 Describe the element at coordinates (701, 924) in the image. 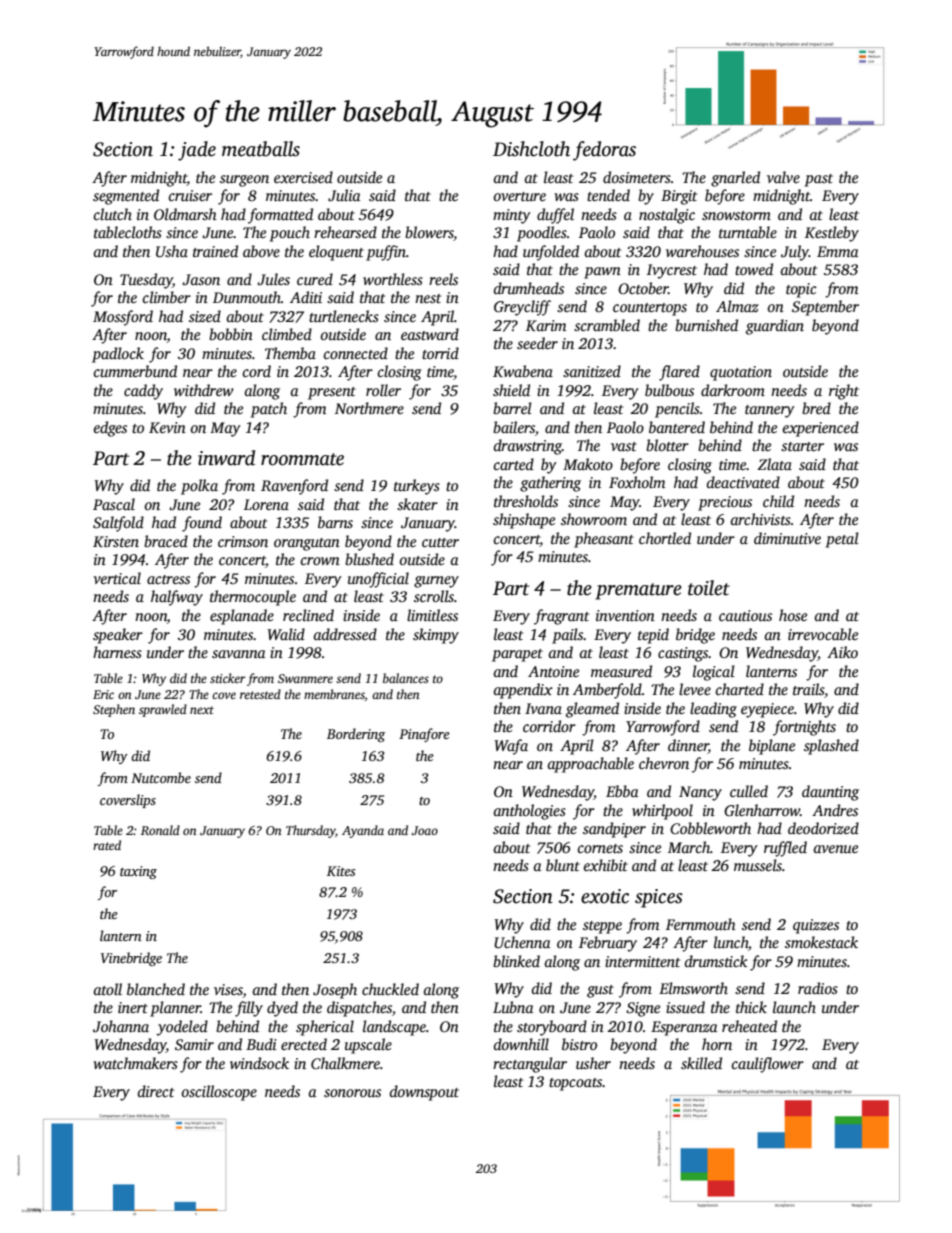

I see `Fernmouth` at that location.
